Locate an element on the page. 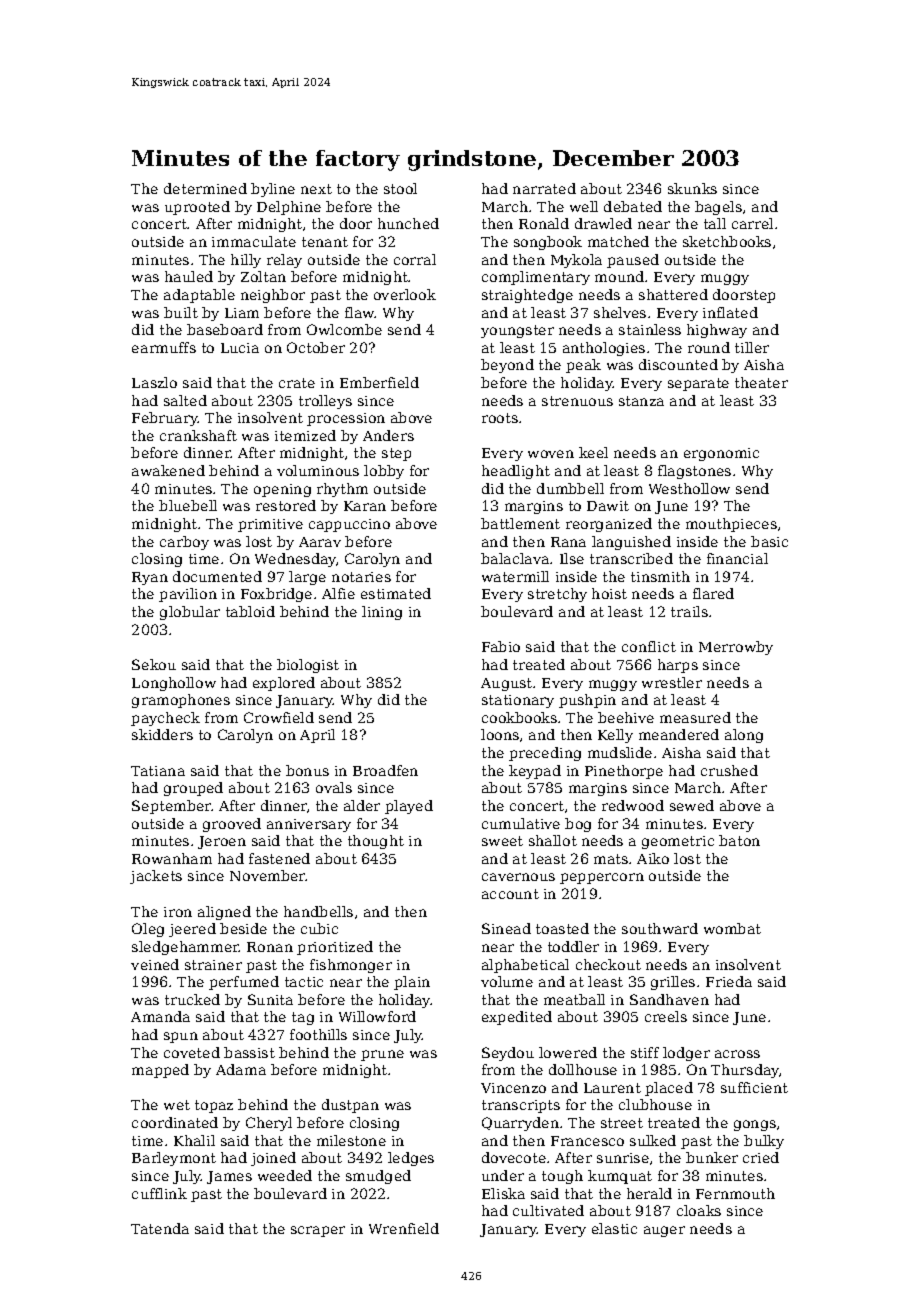  coordinated is located at coordinates (175, 1122).
